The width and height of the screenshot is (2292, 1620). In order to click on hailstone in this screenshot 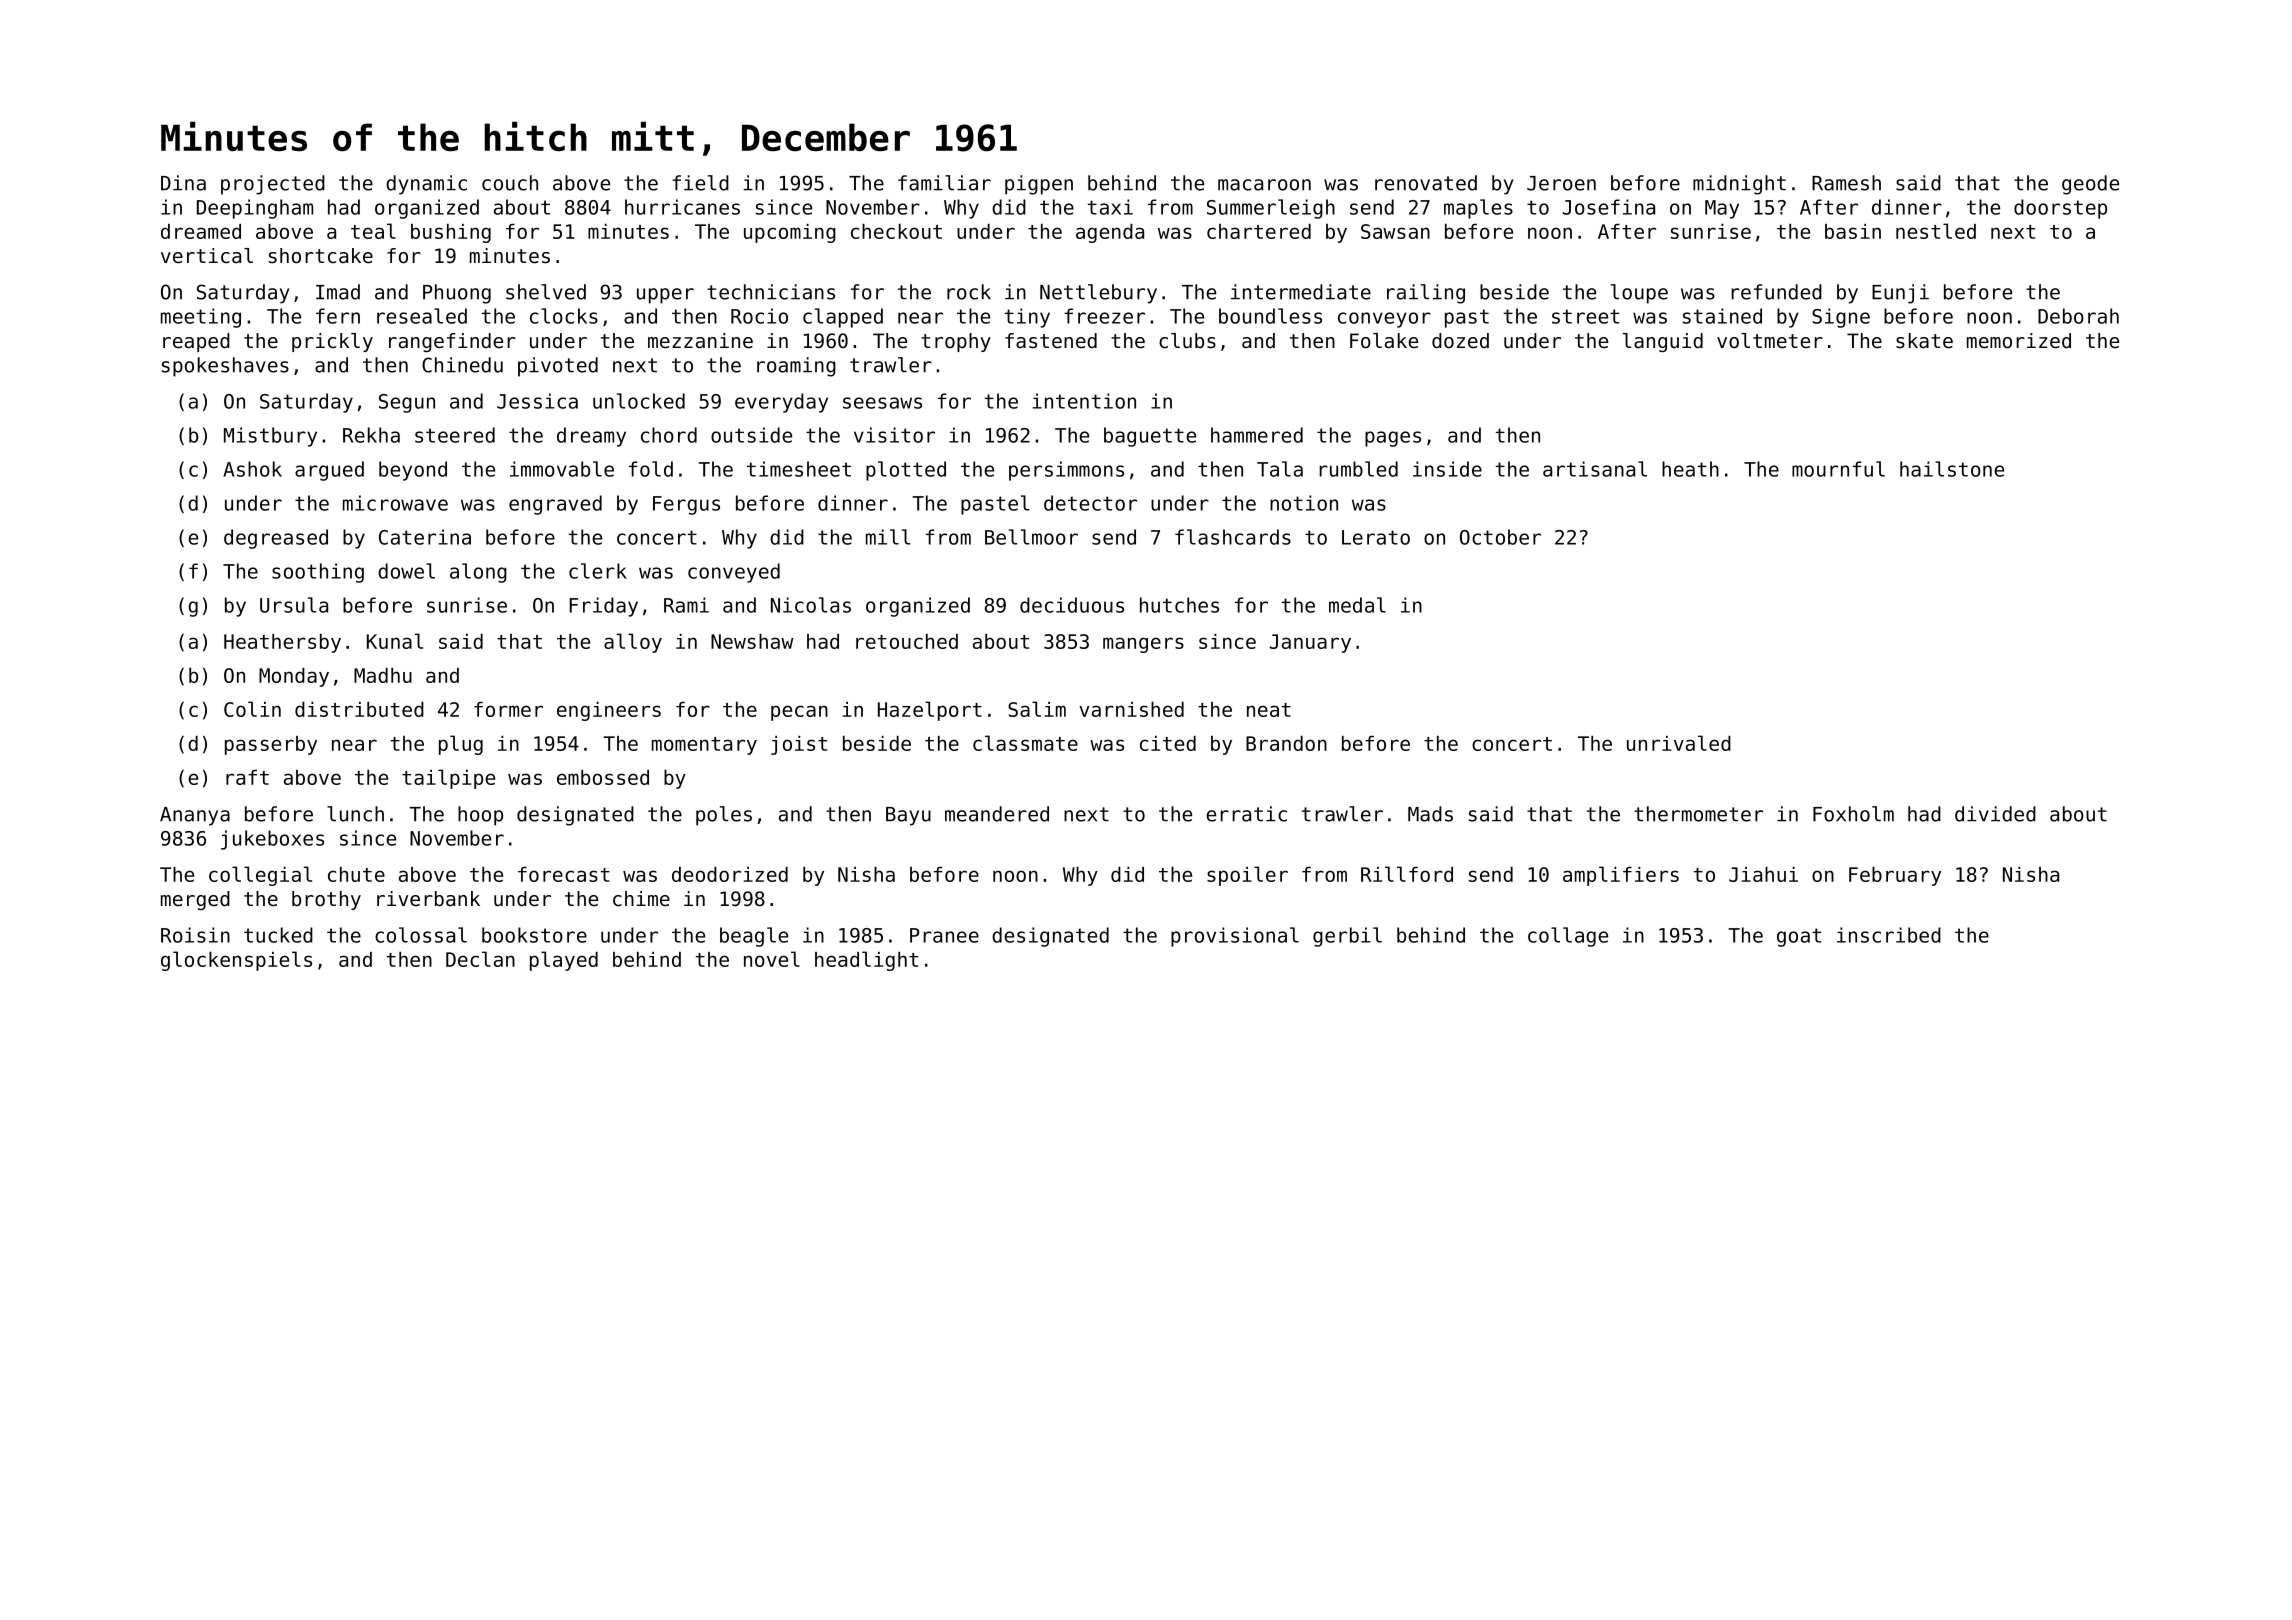, I will do `click(1952, 469)`.
